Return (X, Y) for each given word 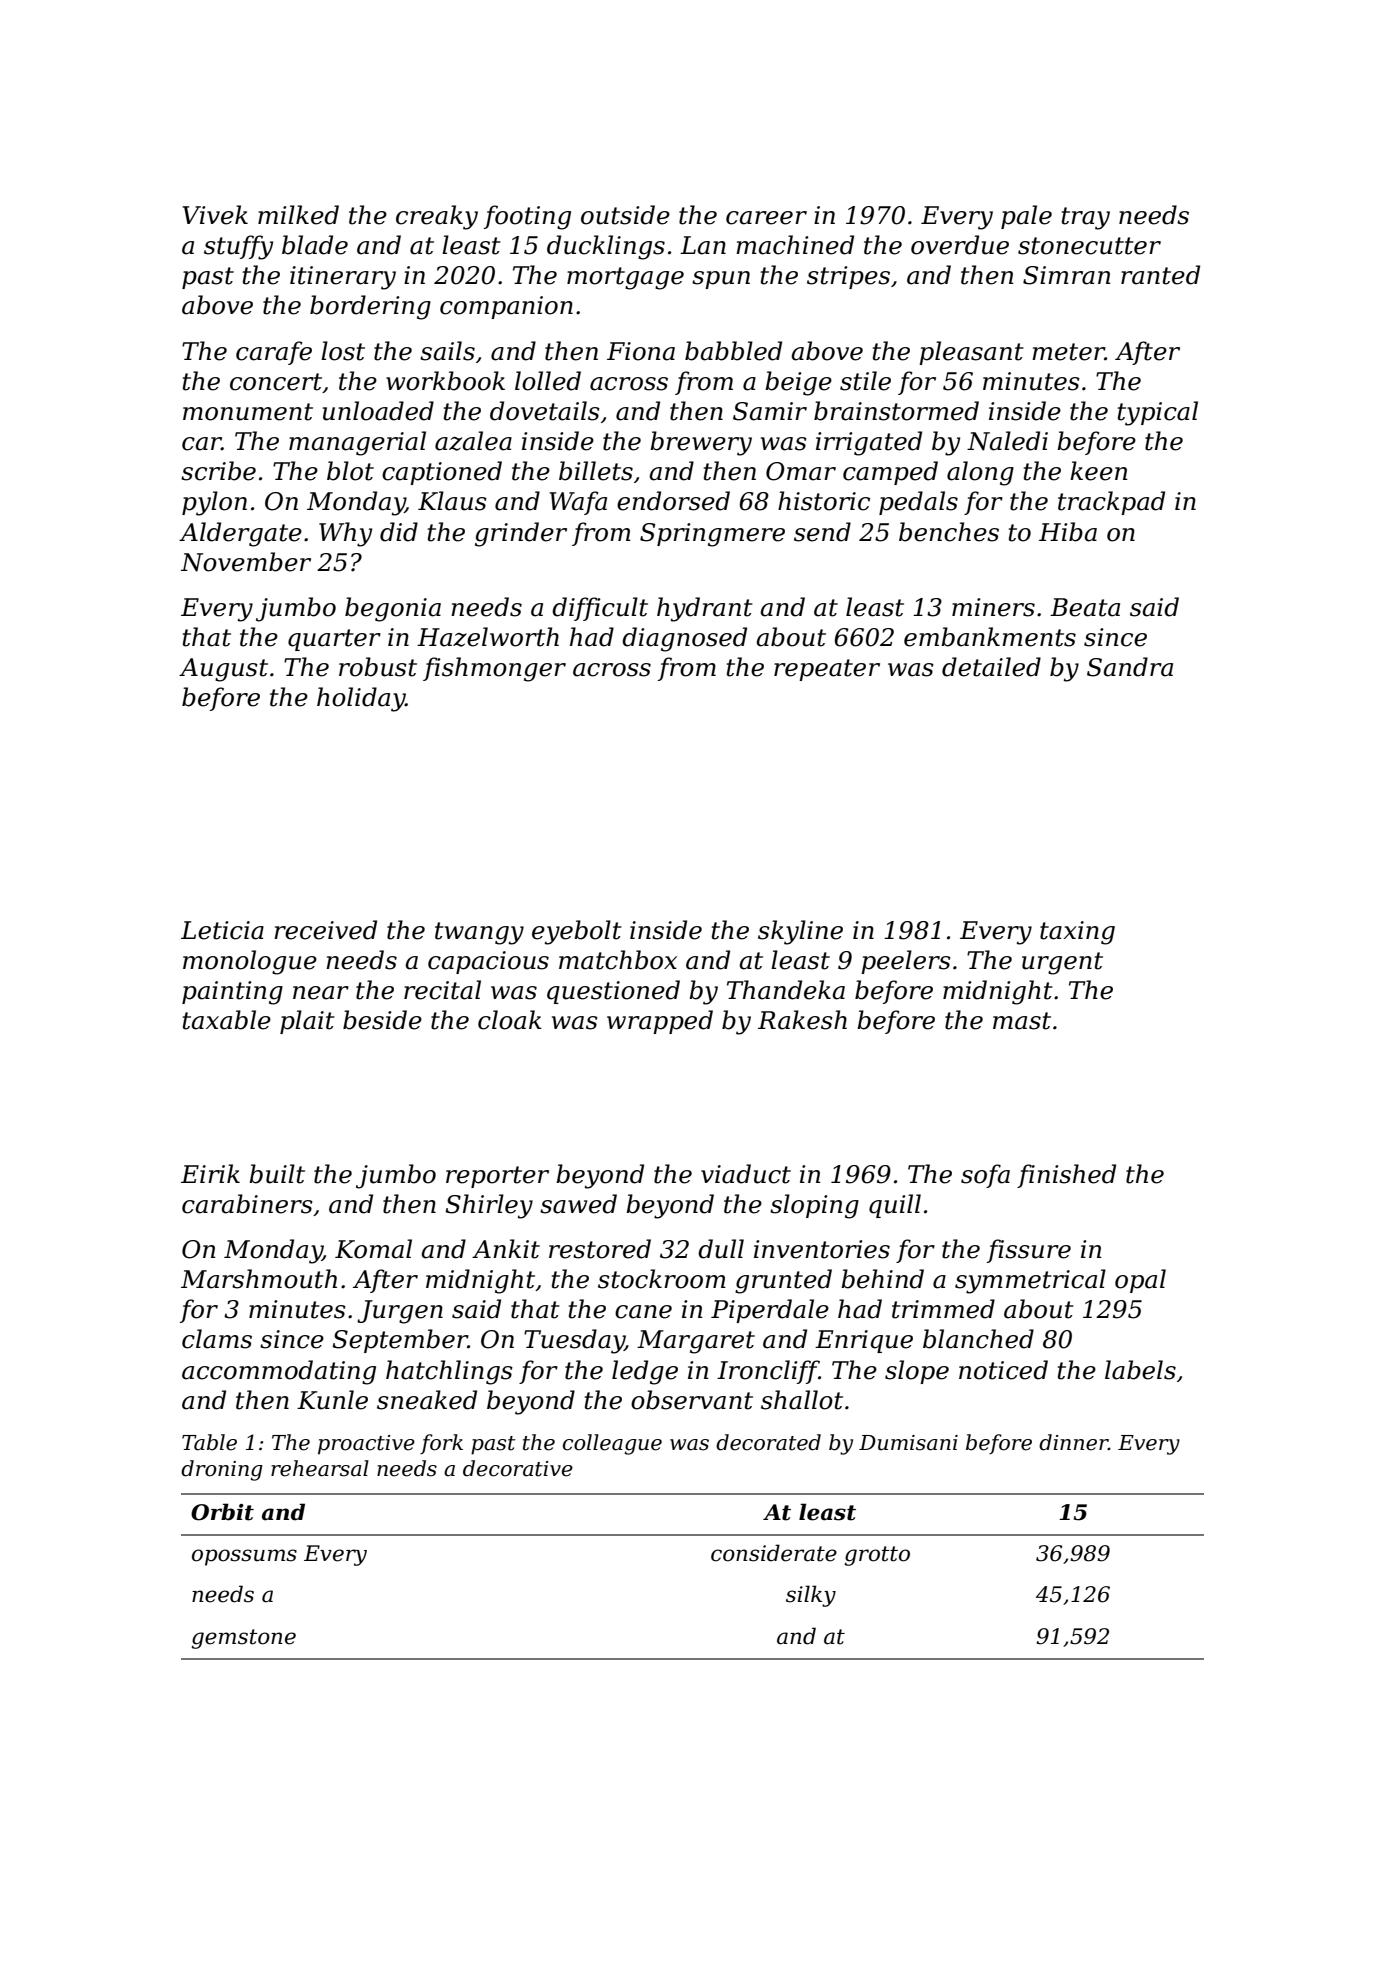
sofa (985, 1176)
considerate (774, 1553)
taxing (1077, 933)
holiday (361, 699)
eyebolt (577, 932)
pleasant (971, 353)
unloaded (378, 411)
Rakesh (802, 1020)
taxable (227, 1020)
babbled (733, 351)
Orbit (222, 1512)
